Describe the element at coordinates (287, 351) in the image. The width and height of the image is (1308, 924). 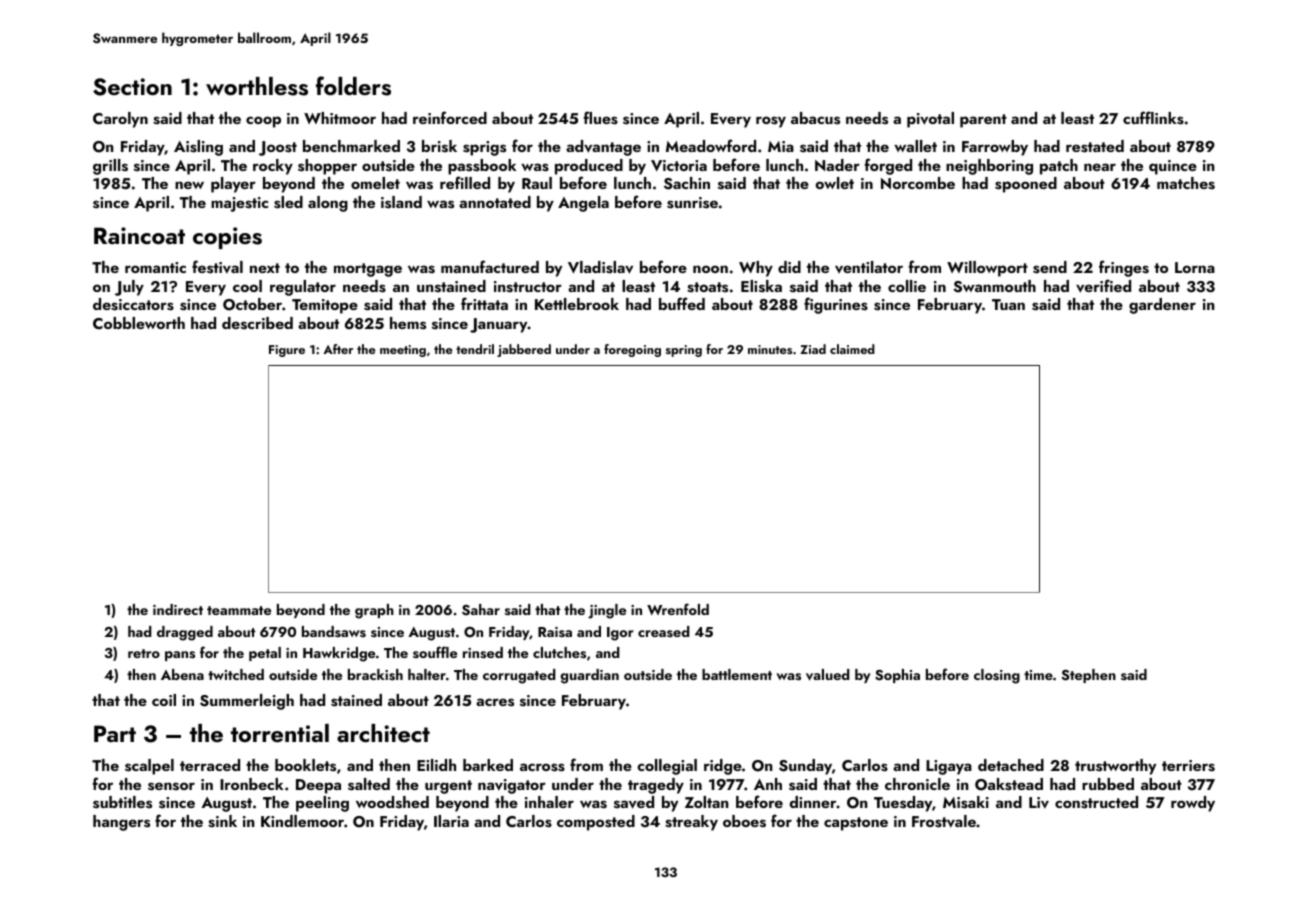
I see `Figure` at that location.
